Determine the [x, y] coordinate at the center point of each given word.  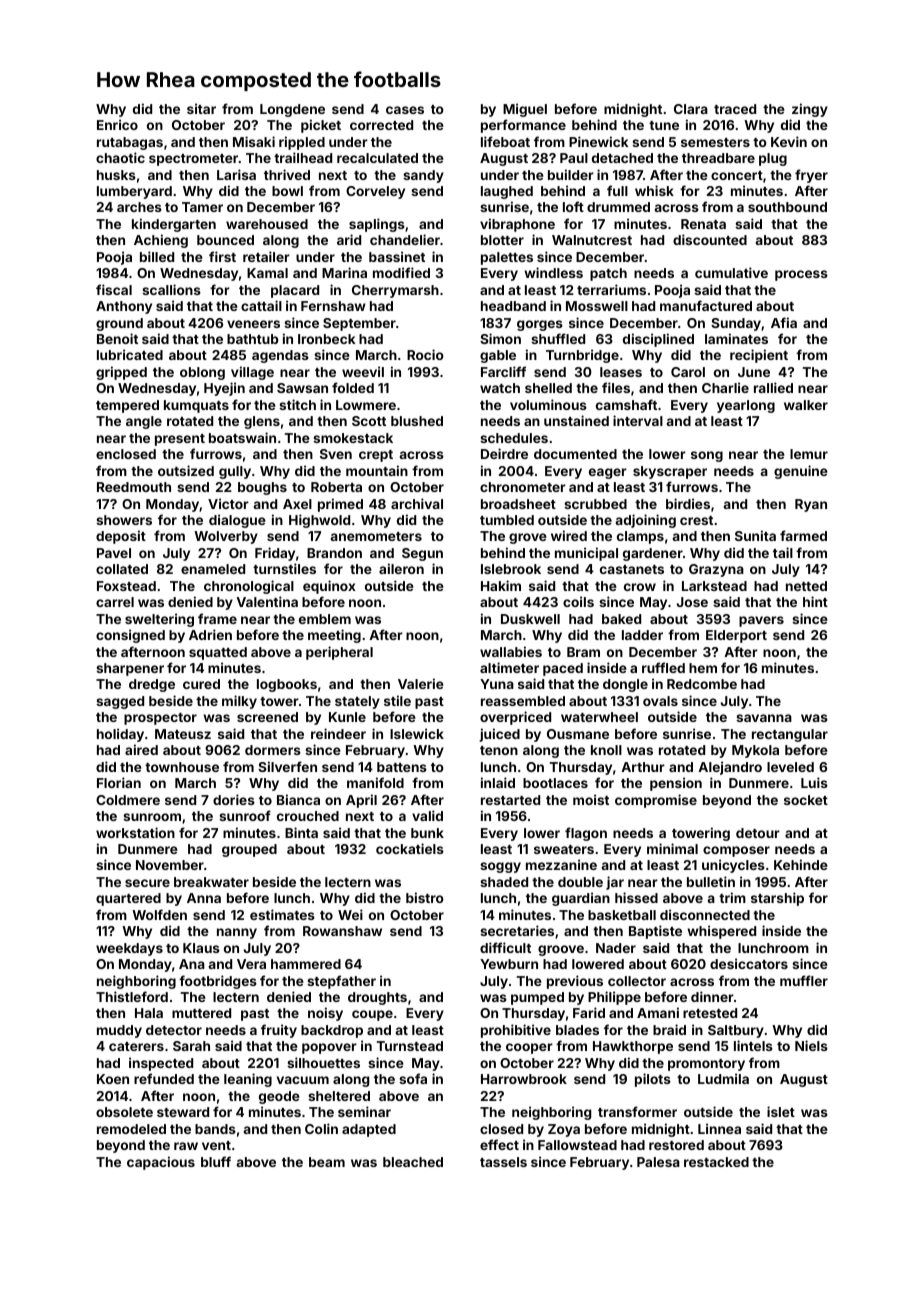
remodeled [131, 1129]
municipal [586, 554]
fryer [811, 176]
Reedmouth [134, 487]
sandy [423, 176]
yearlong [746, 406]
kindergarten [174, 225]
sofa [413, 1078]
